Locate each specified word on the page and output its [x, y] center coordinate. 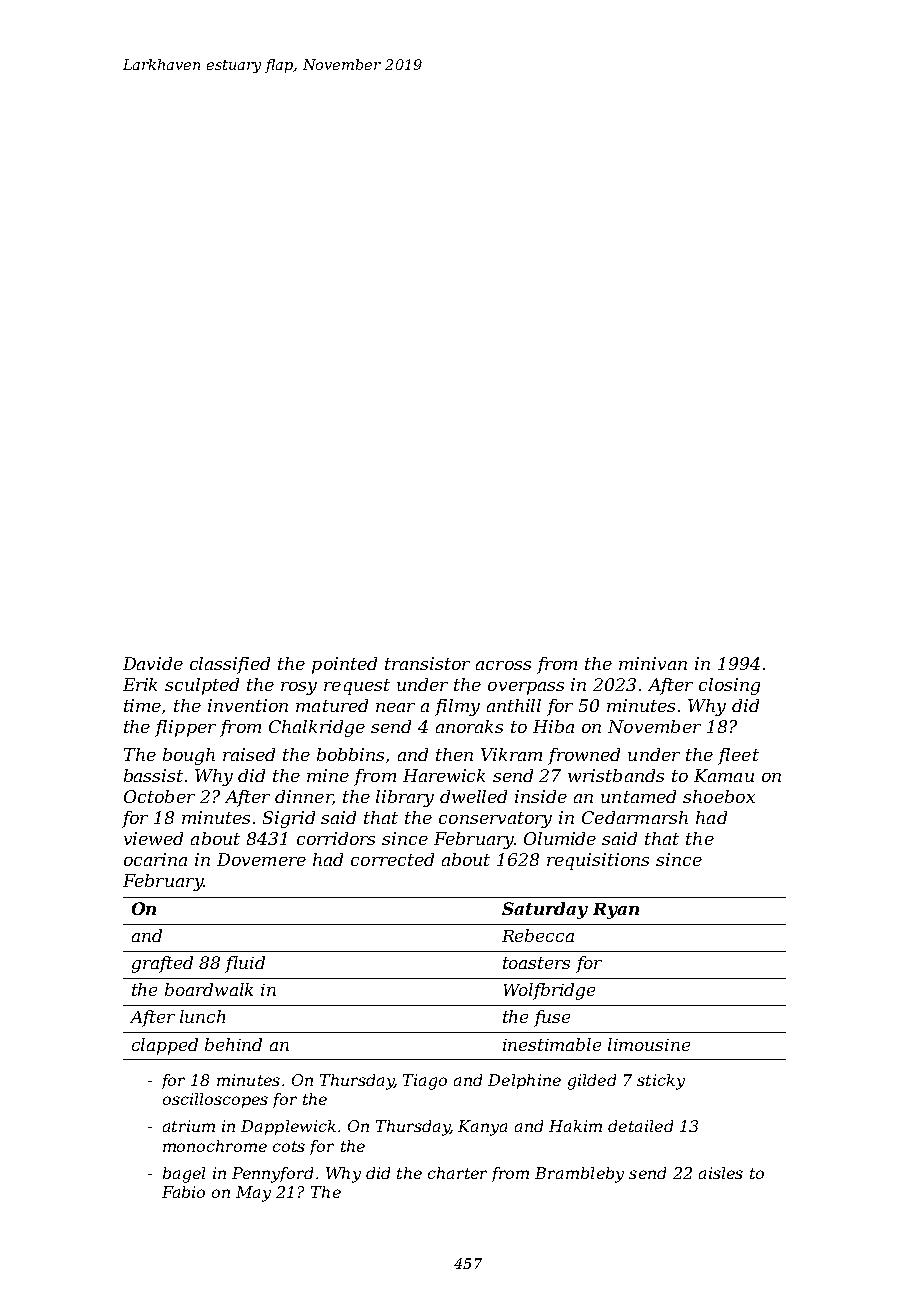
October [159, 796]
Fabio [183, 1192]
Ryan [616, 911]
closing [729, 686]
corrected [392, 859]
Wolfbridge [549, 991]
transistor [427, 663]
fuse [552, 1018]
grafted [162, 964]
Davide [153, 663]
